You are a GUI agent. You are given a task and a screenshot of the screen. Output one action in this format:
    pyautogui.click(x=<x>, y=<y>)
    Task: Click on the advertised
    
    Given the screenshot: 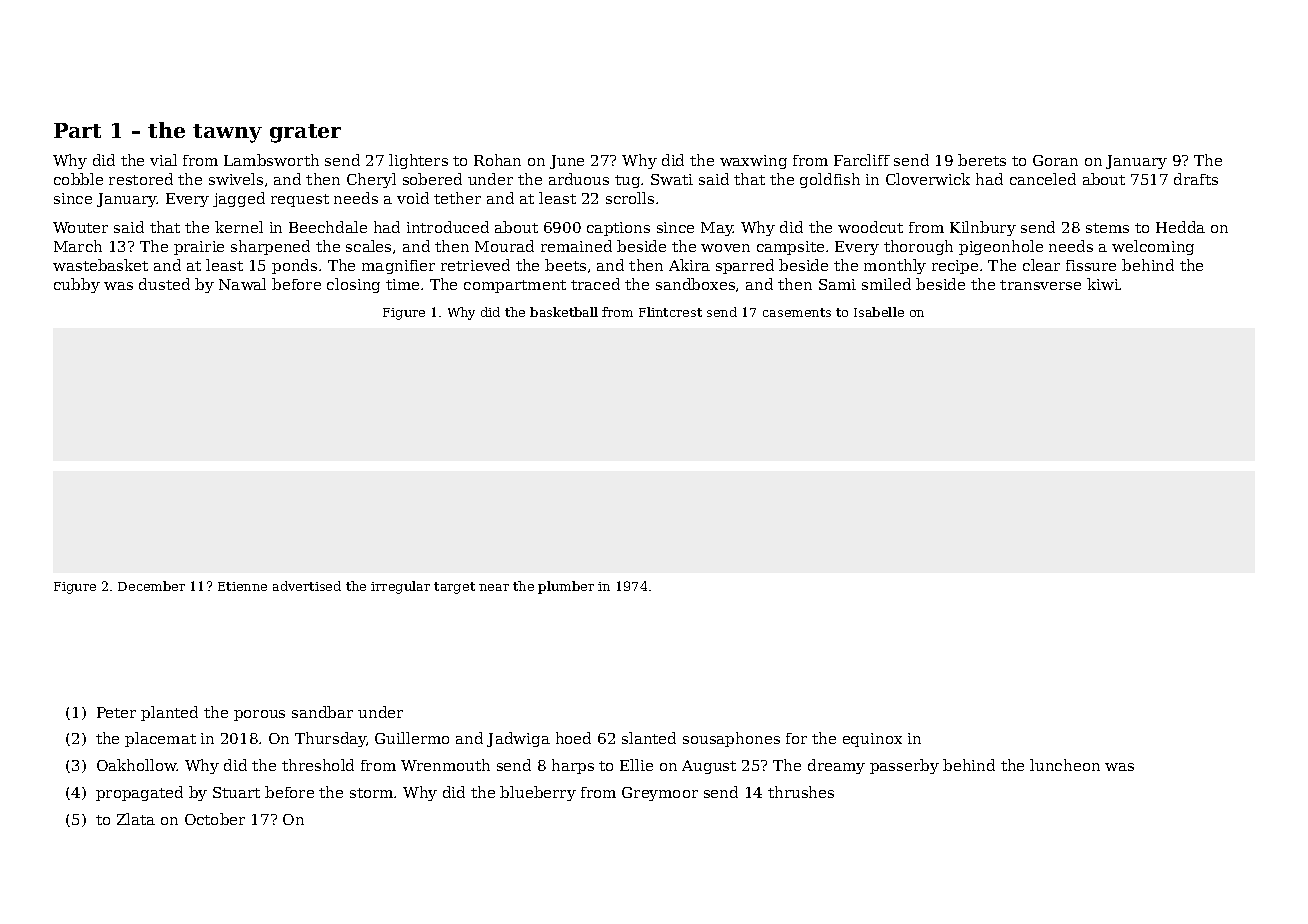 What is the action you would take?
    pyautogui.click(x=307, y=586)
